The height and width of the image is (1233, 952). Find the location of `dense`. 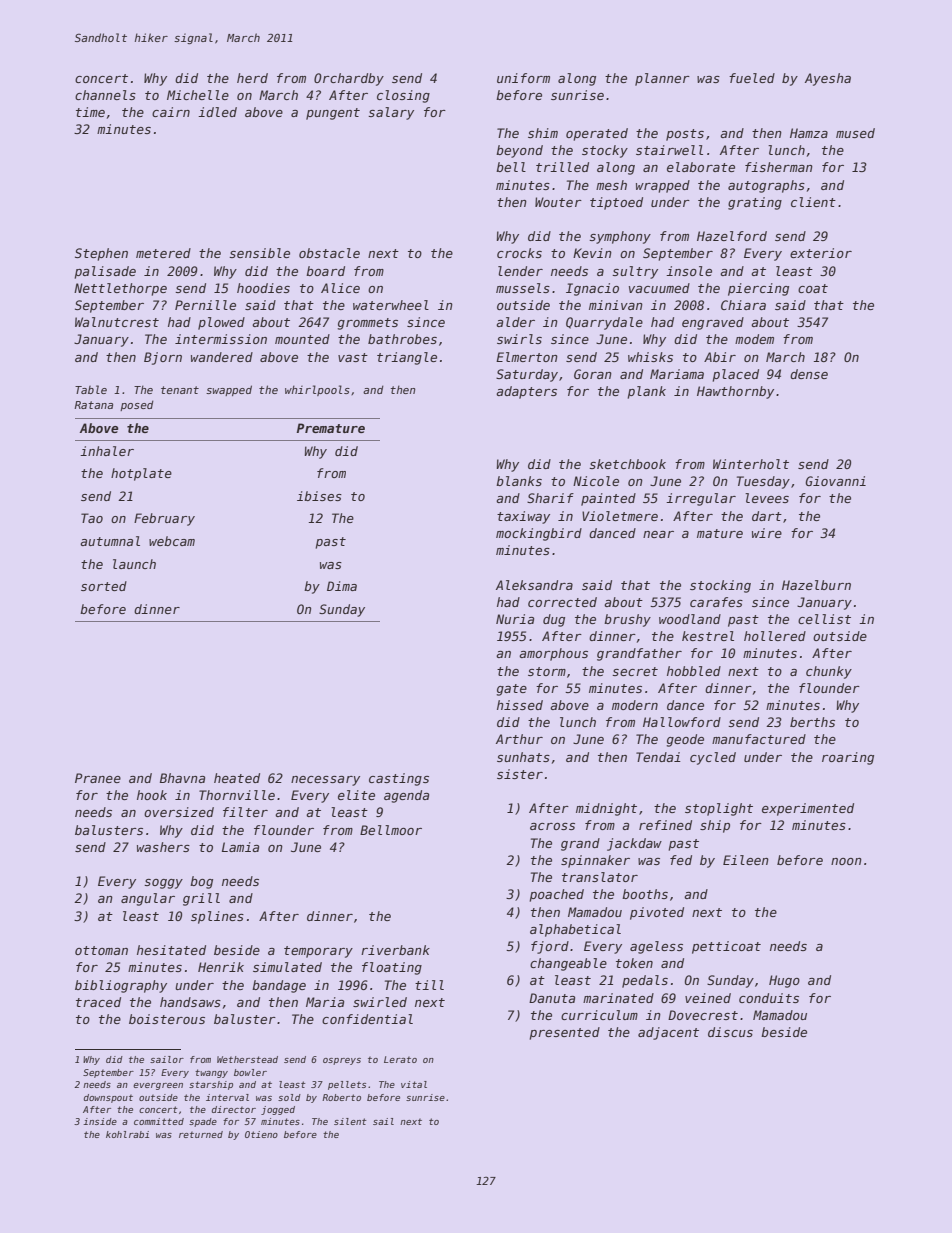

dense is located at coordinates (809, 374).
